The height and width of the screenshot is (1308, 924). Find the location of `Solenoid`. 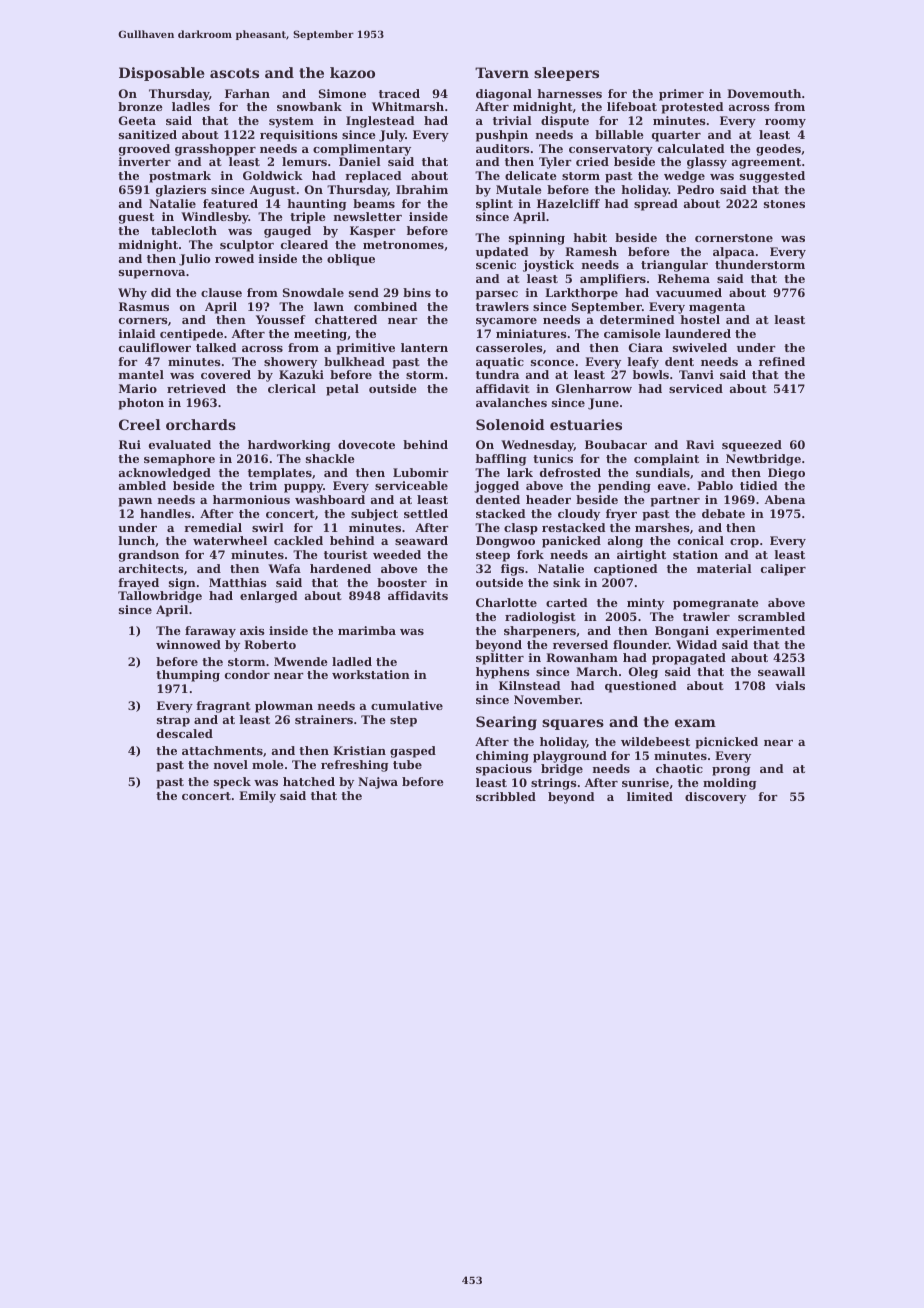

Solenoid is located at coordinates (510, 424).
